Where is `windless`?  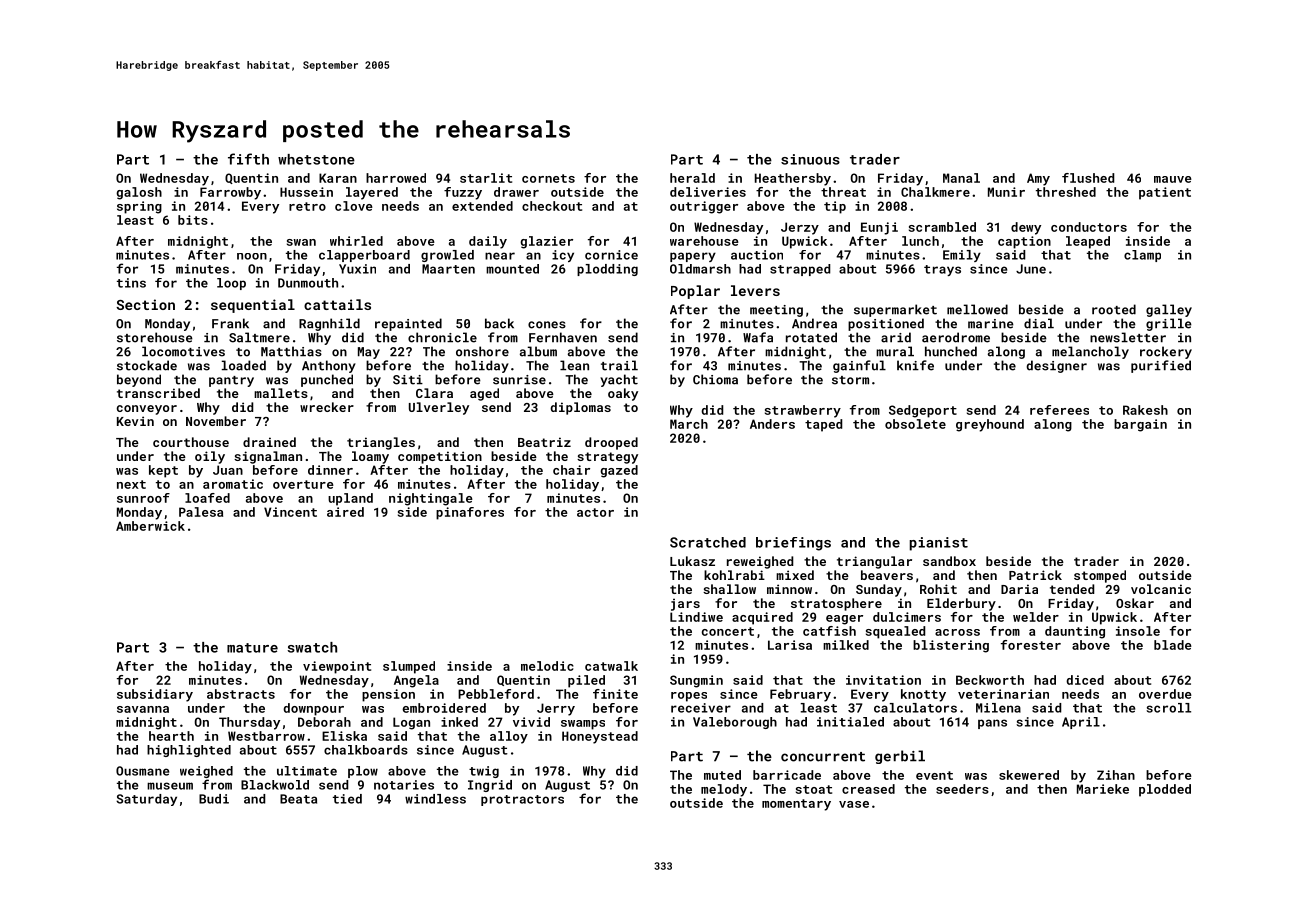
windless is located at coordinates (435, 799).
